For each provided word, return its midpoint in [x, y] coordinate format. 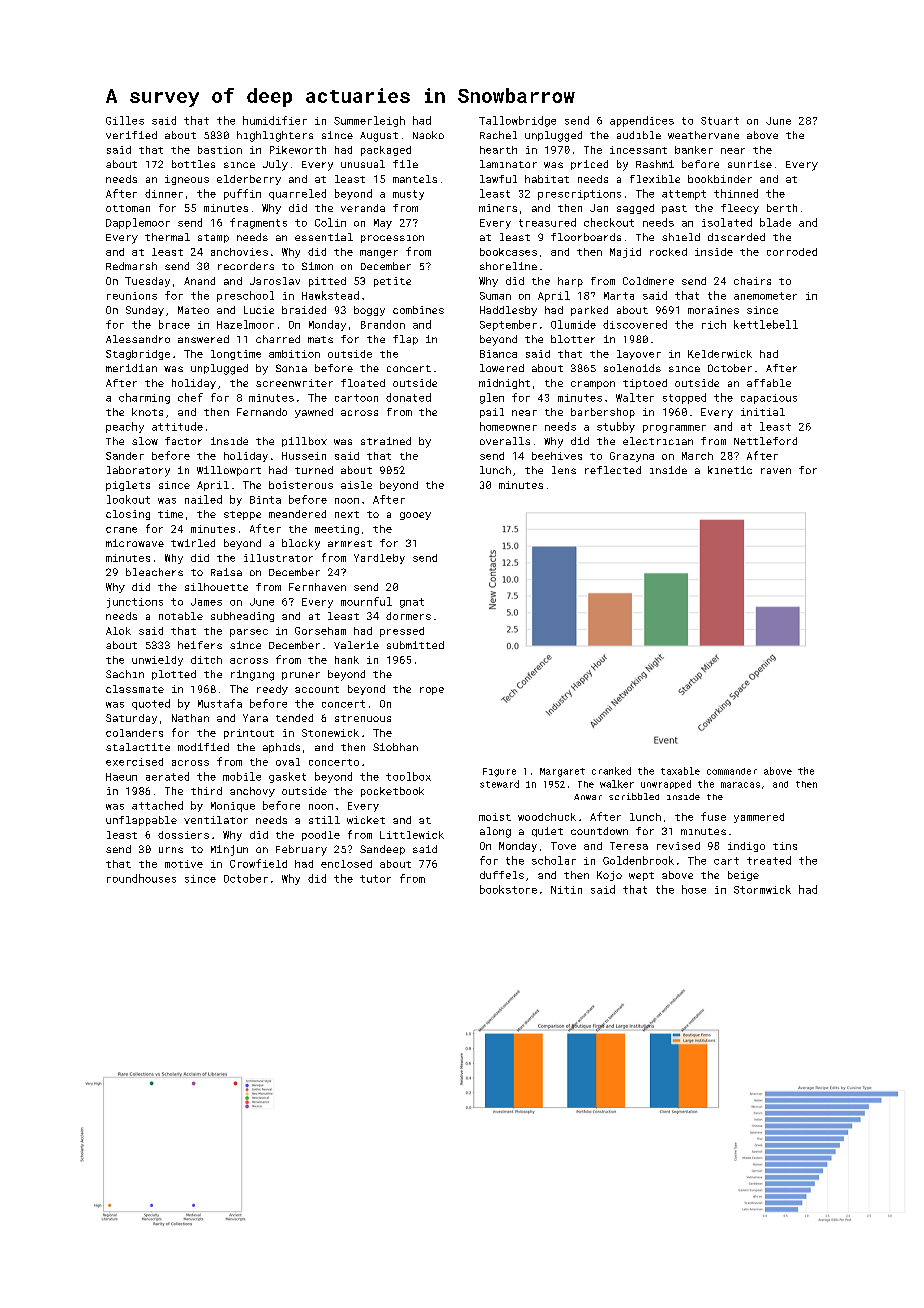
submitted [415, 645]
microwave [135, 543]
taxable [680, 771]
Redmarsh [131, 266]
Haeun [121, 777]
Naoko [428, 135]
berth [782, 208]
